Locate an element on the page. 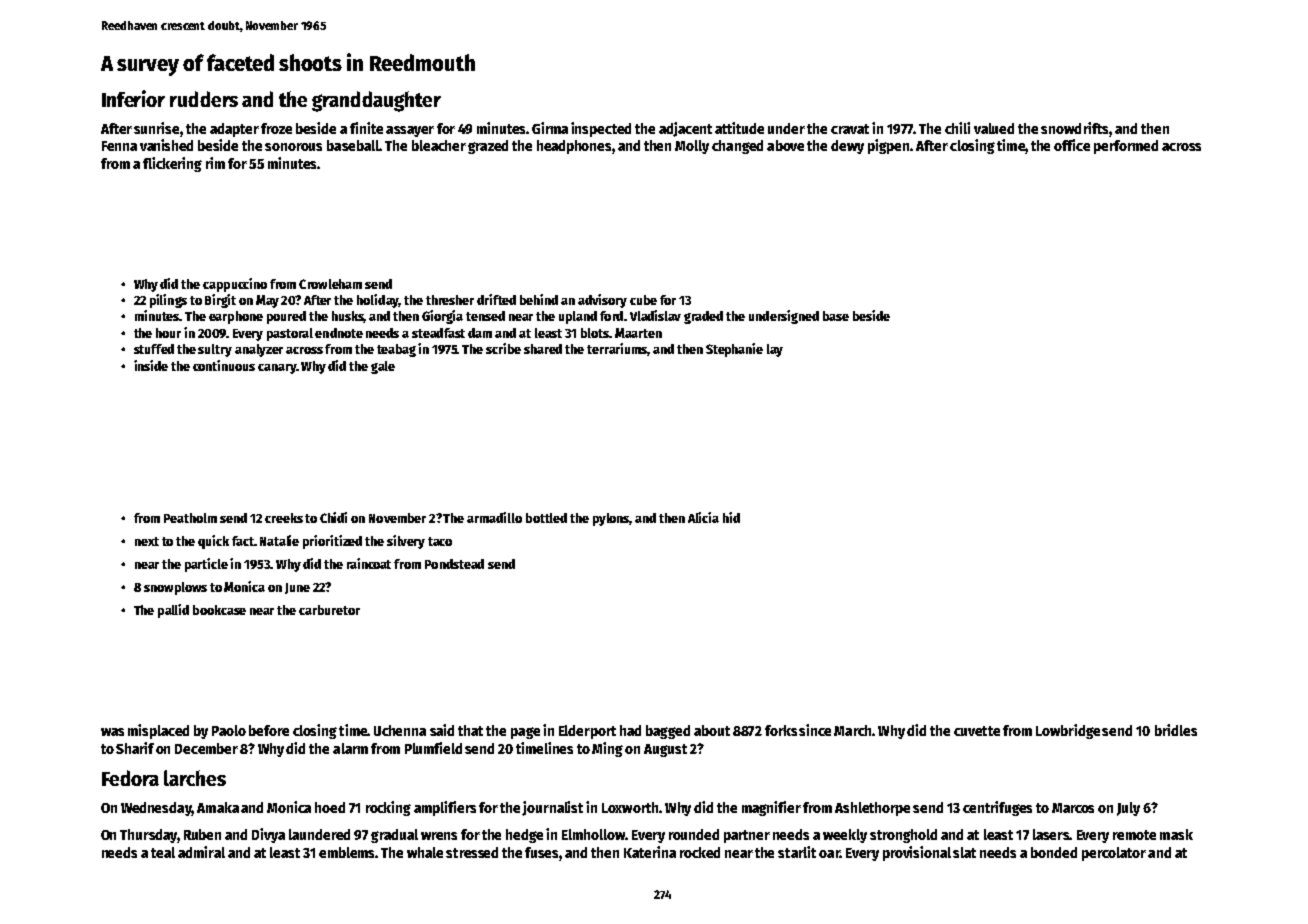  percolator is located at coordinates (1114, 854).
